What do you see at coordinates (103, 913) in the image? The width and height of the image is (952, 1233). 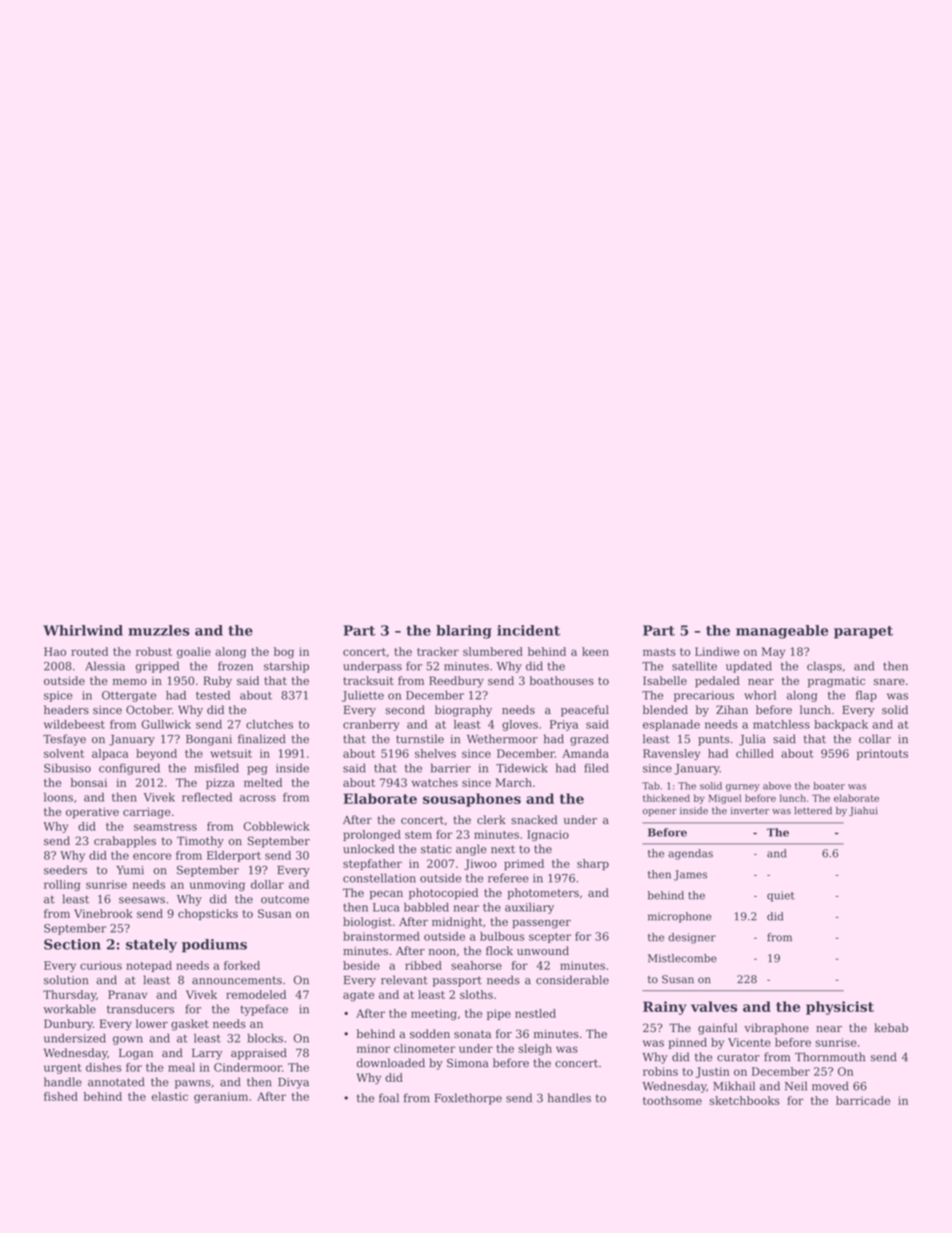 I see `Vinebrook` at bounding box center [103, 913].
